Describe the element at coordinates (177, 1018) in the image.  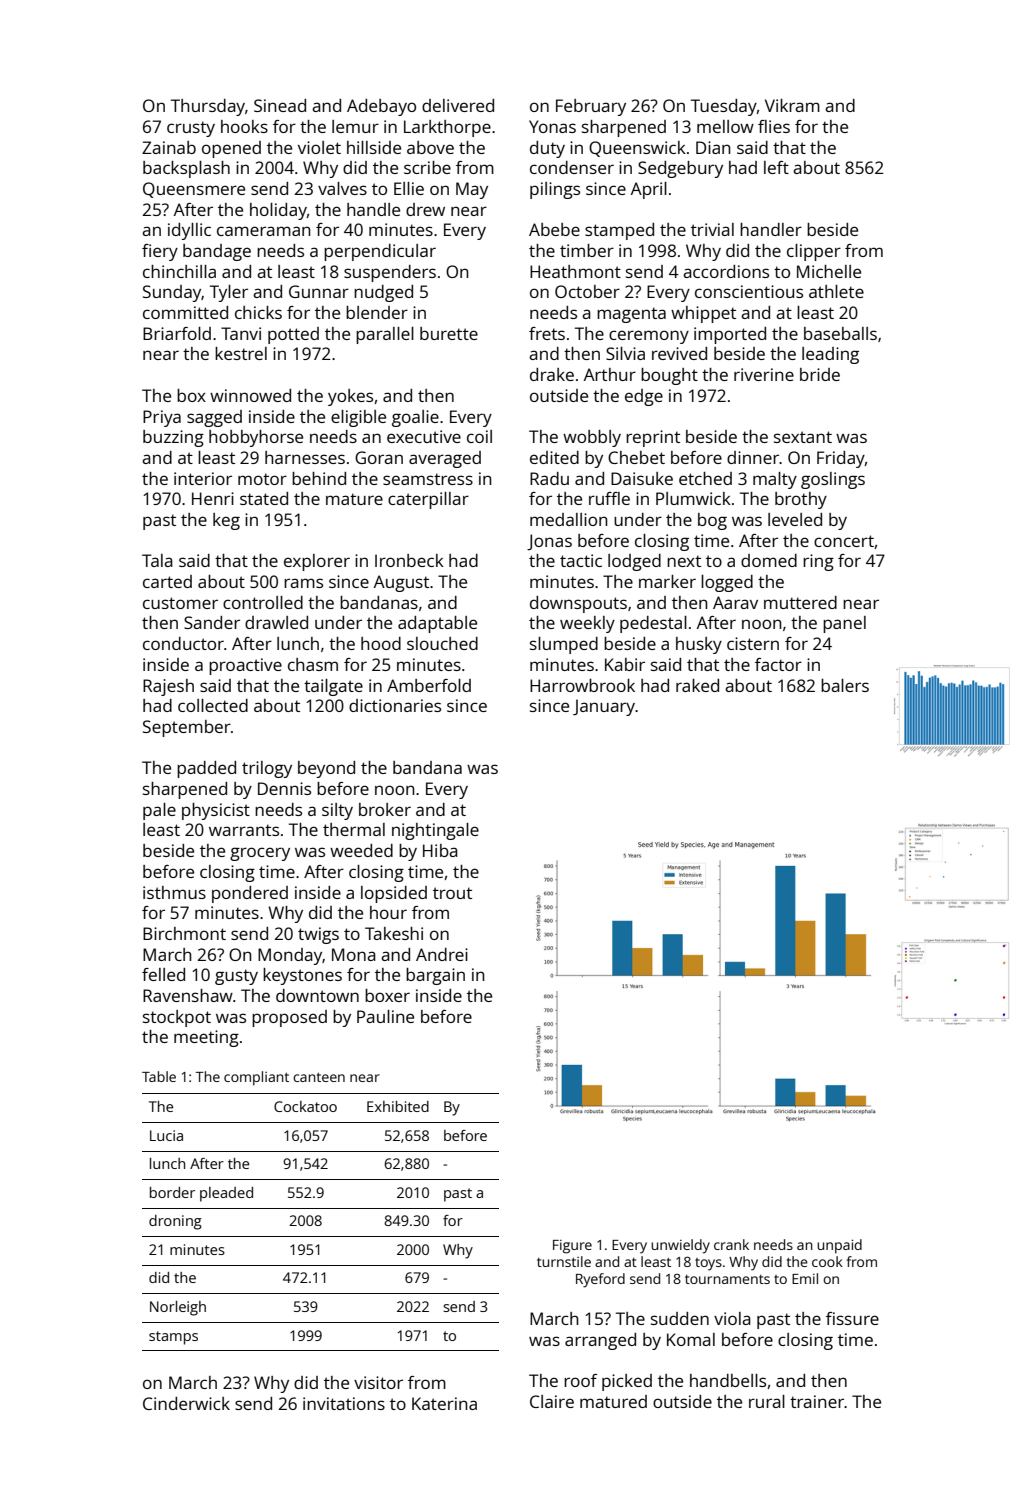
I see `stockpot` at that location.
